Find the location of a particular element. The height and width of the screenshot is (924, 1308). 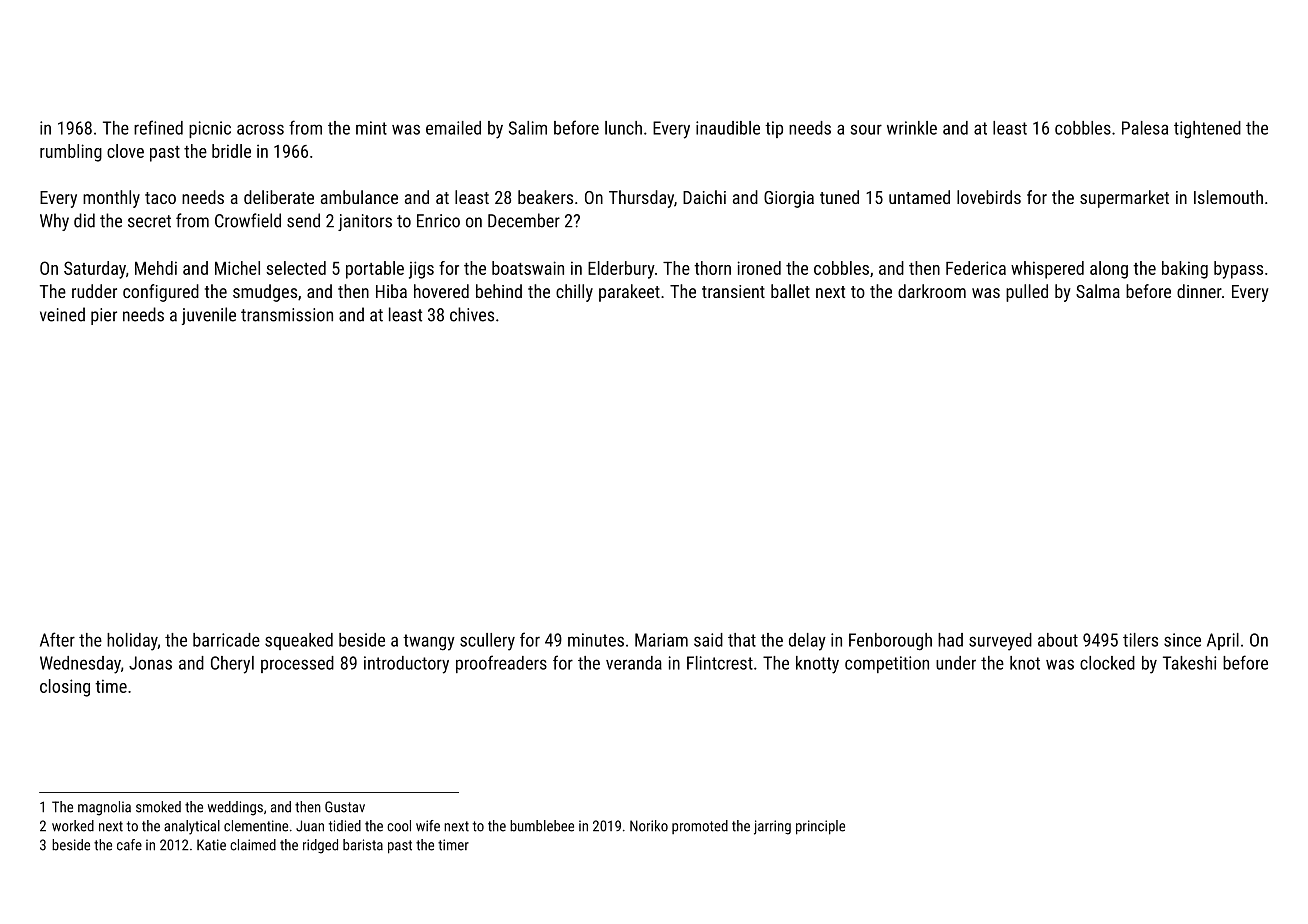

bypass is located at coordinates (1238, 270).
